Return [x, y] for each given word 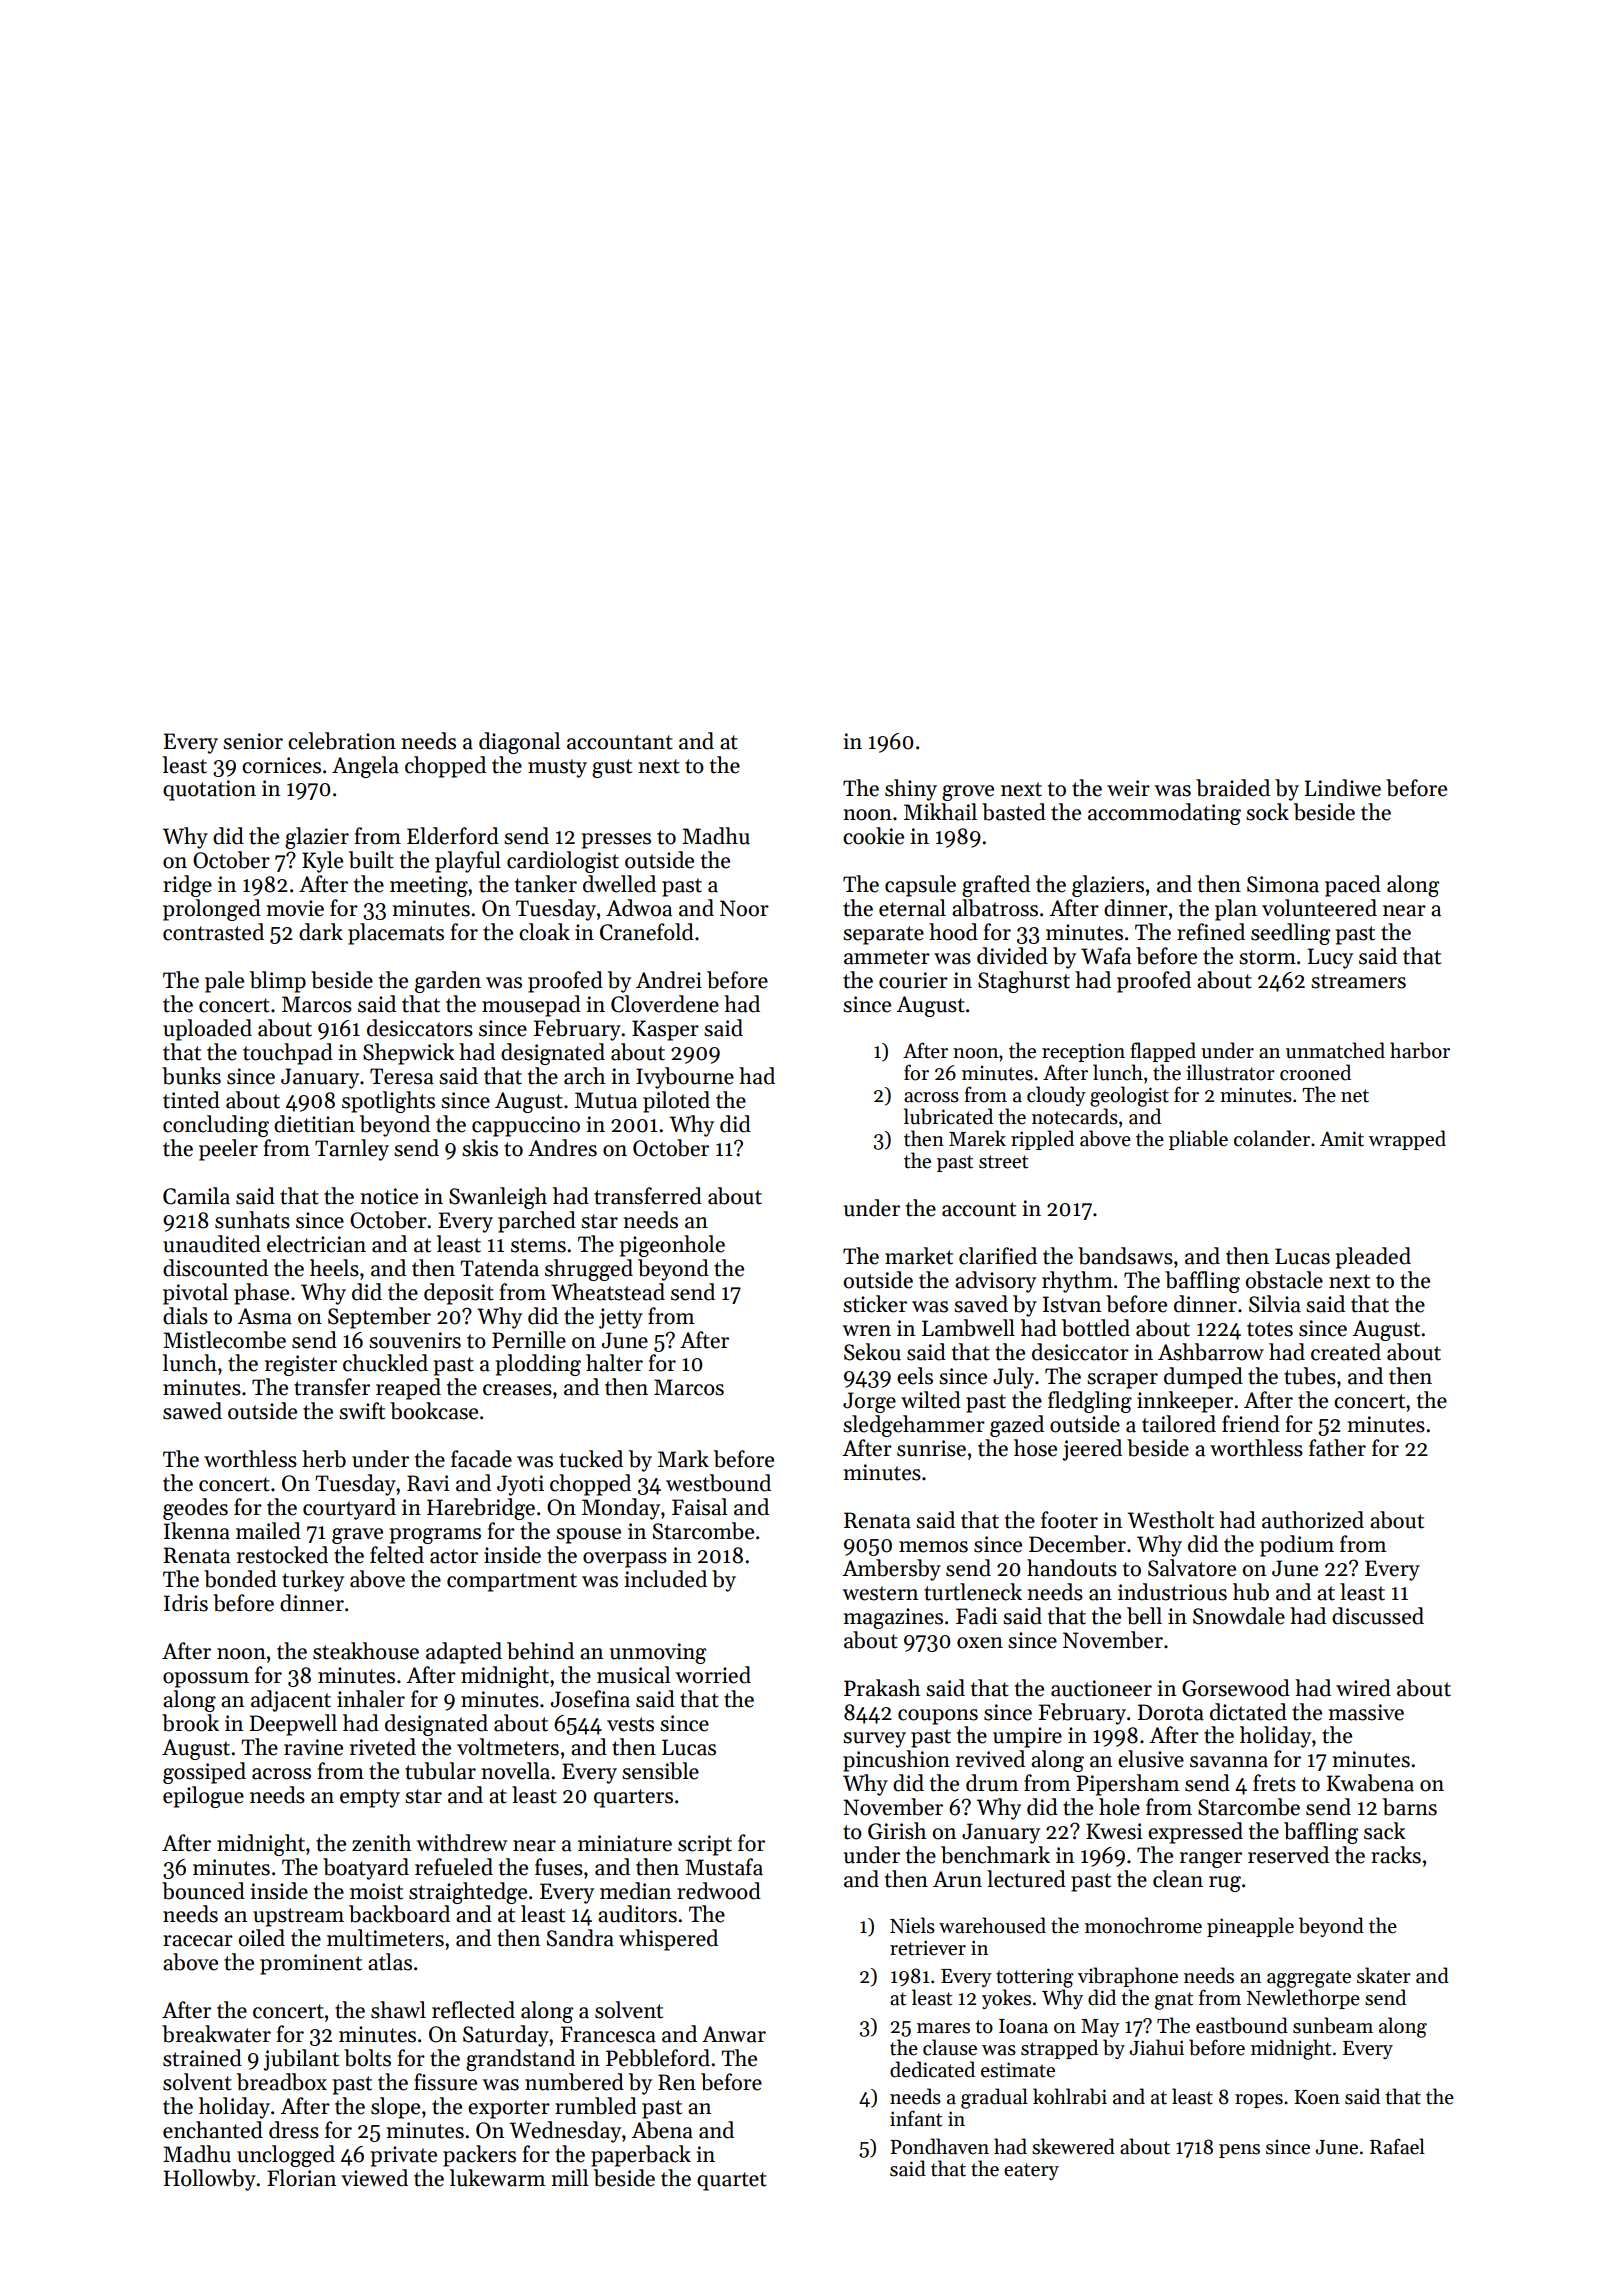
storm [1267, 957]
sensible [660, 1771]
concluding [216, 1126]
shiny [911, 790]
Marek [977, 1138]
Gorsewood [1236, 1688]
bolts [367, 2058]
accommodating [1164, 814]
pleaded [1373, 1258]
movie [295, 908]
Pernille [529, 1340]
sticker [875, 1304]
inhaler [371, 1699]
